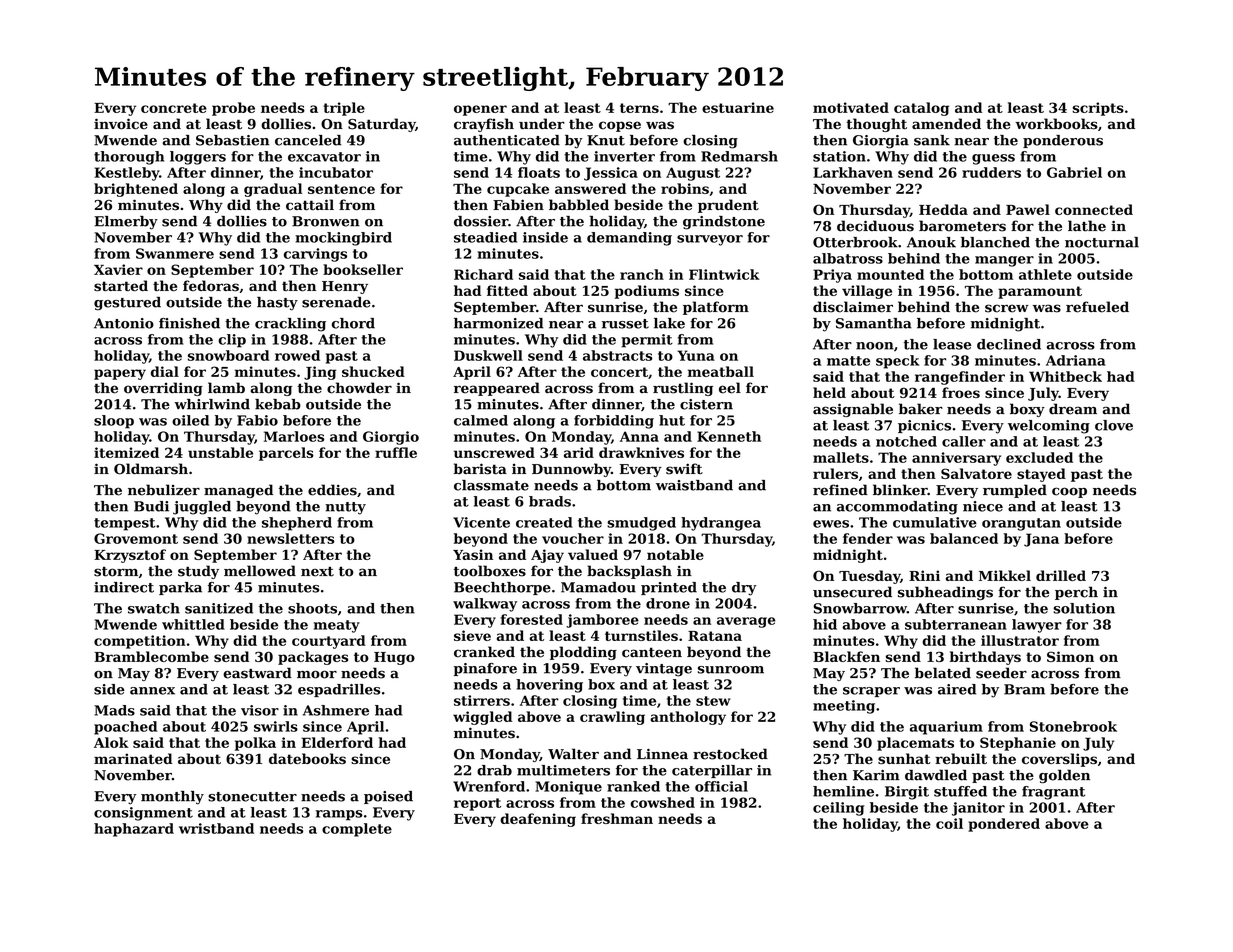 The height and width of the screenshot is (952, 1233). What do you see at coordinates (549, 686) in the screenshot?
I see `hovering` at bounding box center [549, 686].
